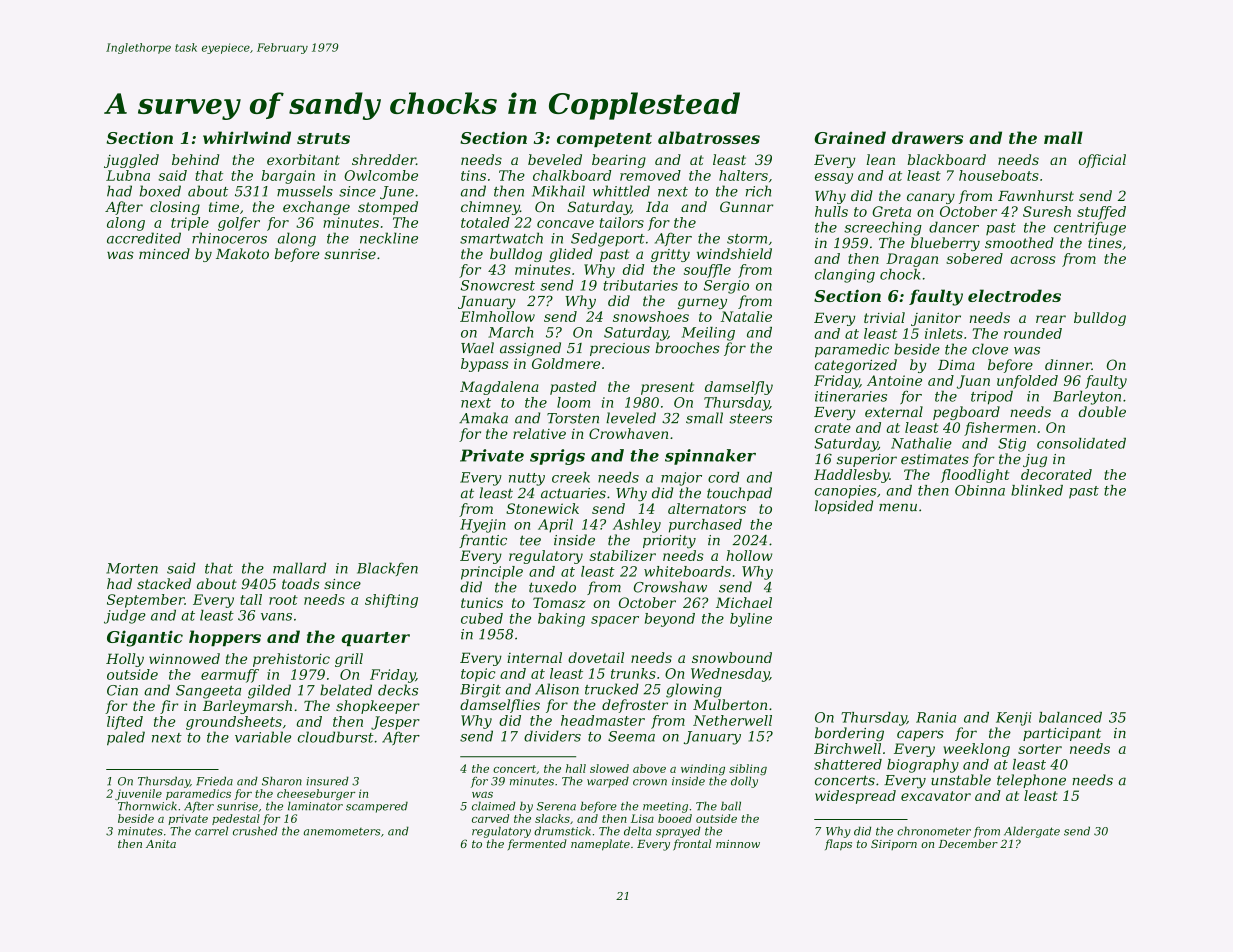  Describe the element at coordinates (184, 658) in the page. I see `winnowed` at that location.
